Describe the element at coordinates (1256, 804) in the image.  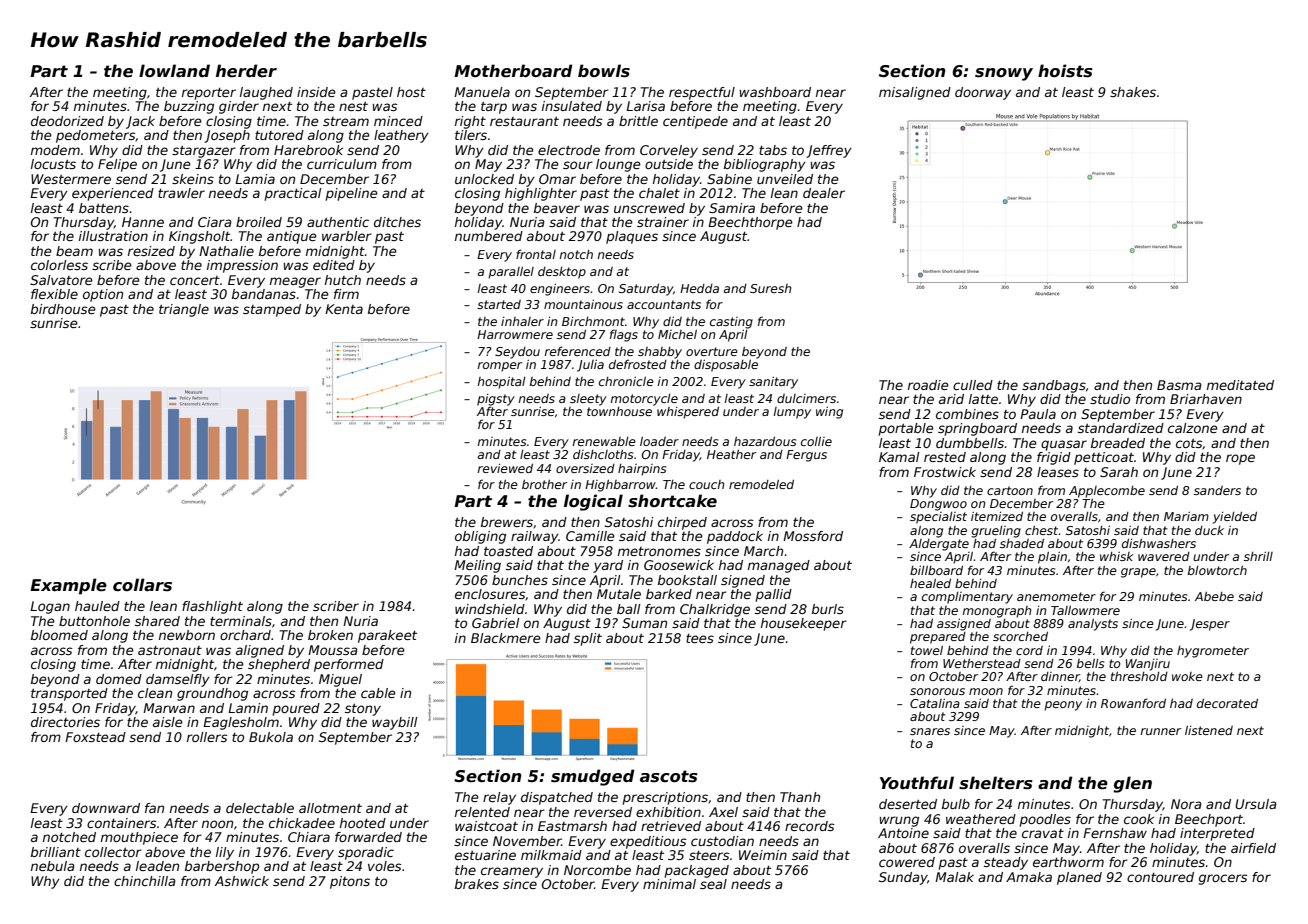
I see `Ursula` at that location.
